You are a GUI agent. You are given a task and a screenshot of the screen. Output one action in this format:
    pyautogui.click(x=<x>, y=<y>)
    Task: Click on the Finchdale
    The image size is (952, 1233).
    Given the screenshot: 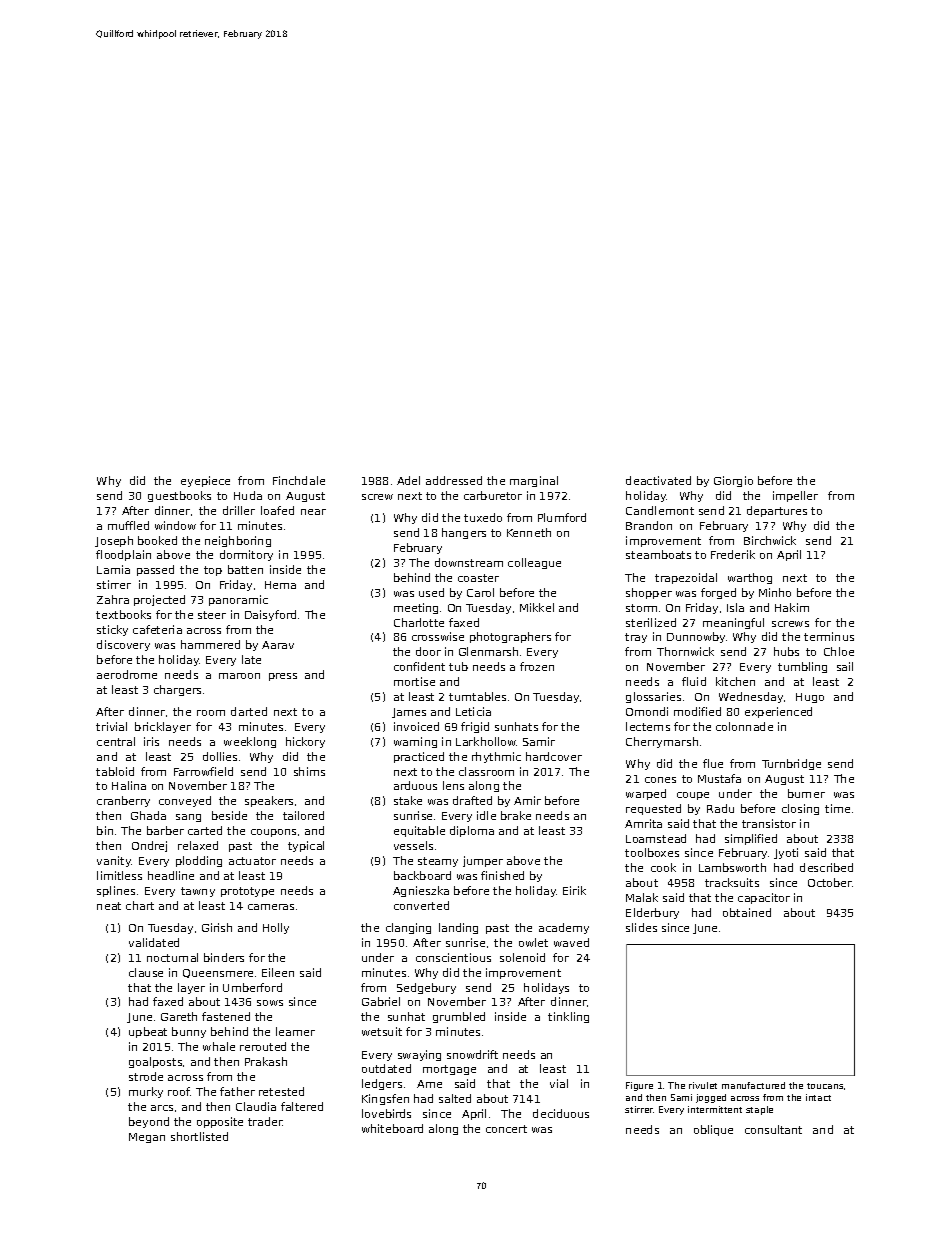 What is the action you would take?
    pyautogui.click(x=299, y=480)
